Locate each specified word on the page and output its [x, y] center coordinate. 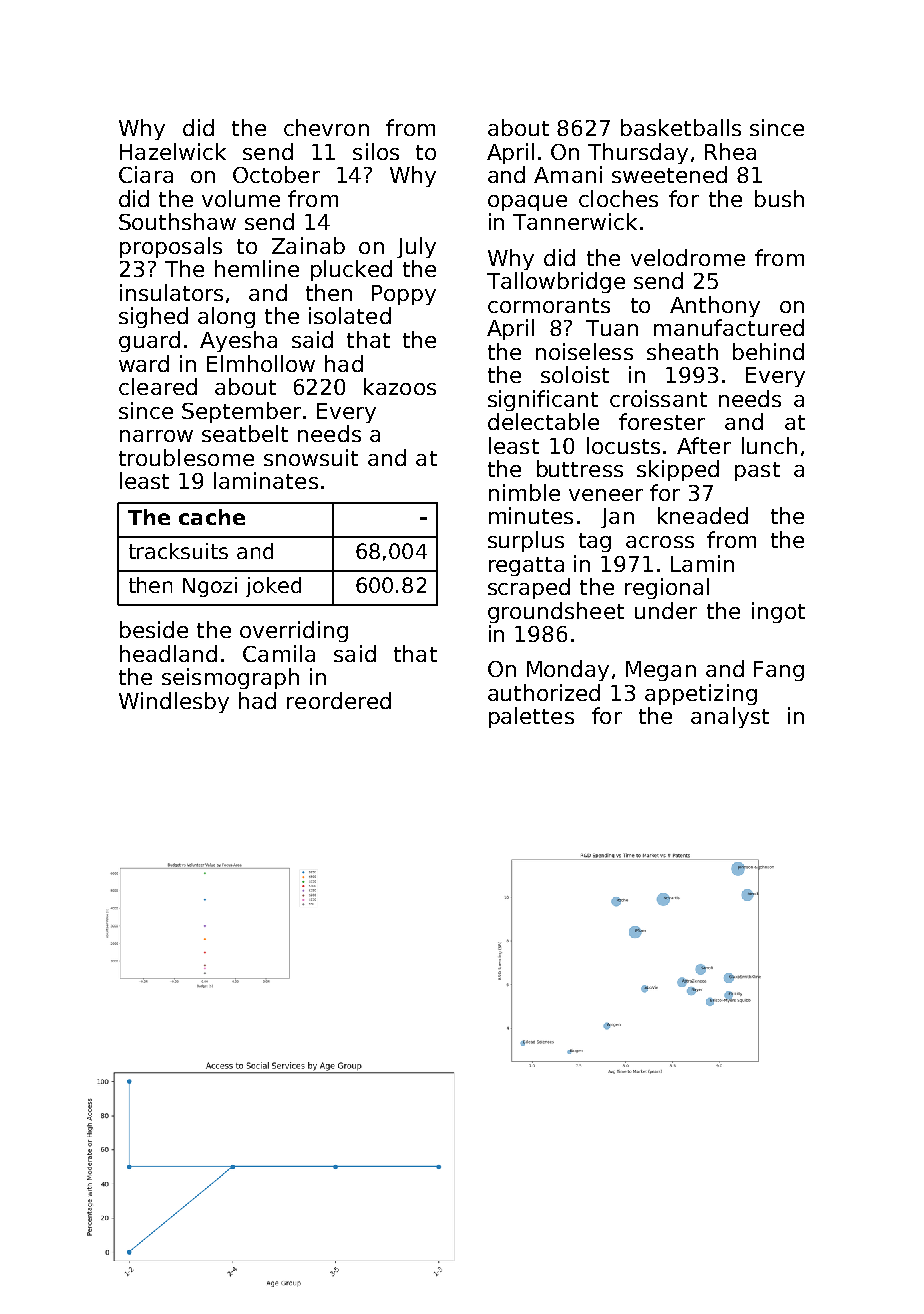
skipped [678, 470]
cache [212, 517]
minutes [531, 515]
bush [779, 198]
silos [376, 151]
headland [168, 653]
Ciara [146, 174]
